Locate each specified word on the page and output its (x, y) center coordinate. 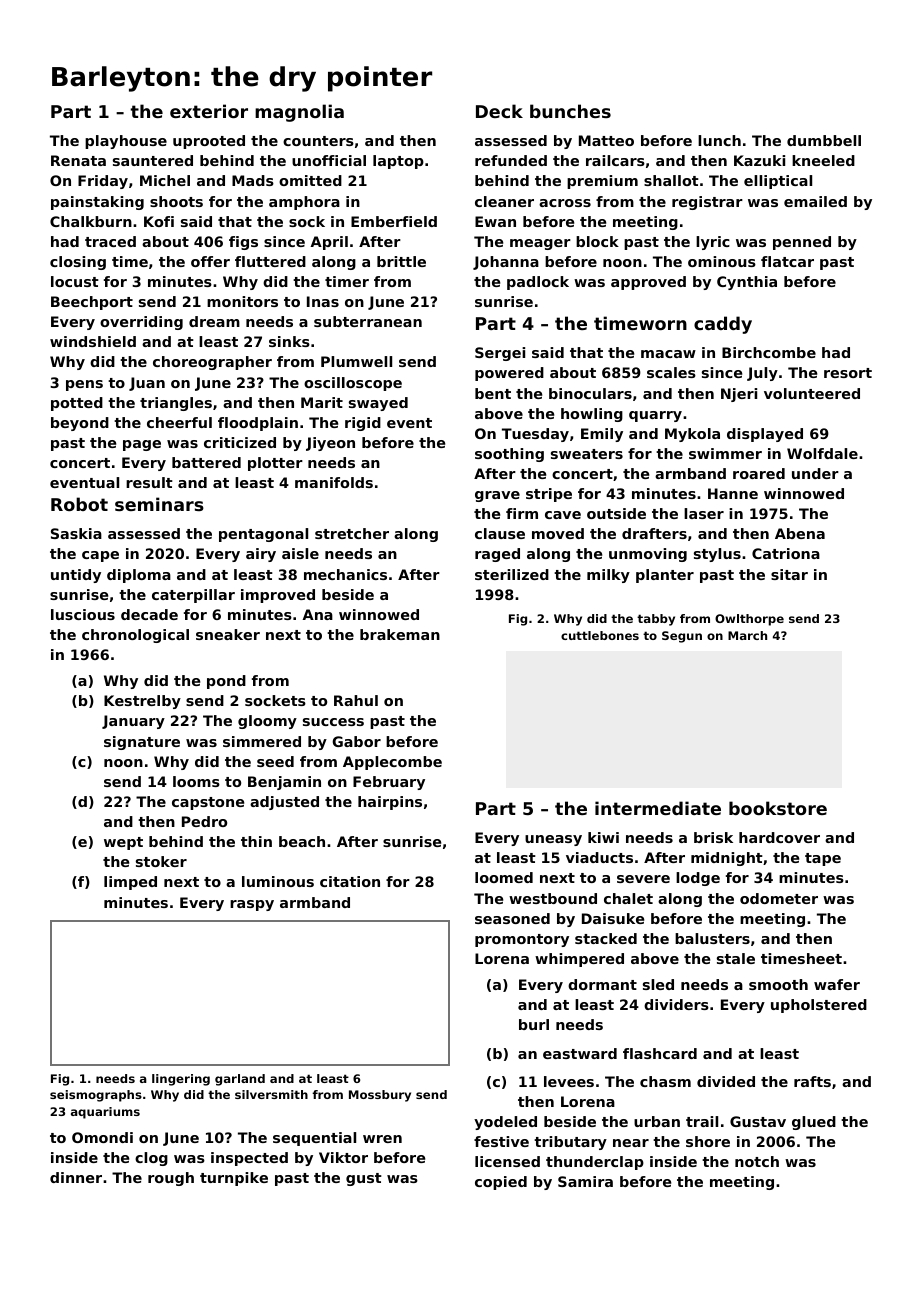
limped (130, 883)
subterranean (368, 321)
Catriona (786, 553)
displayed (765, 435)
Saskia (76, 533)
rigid (363, 424)
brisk (713, 837)
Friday (103, 182)
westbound (553, 898)
